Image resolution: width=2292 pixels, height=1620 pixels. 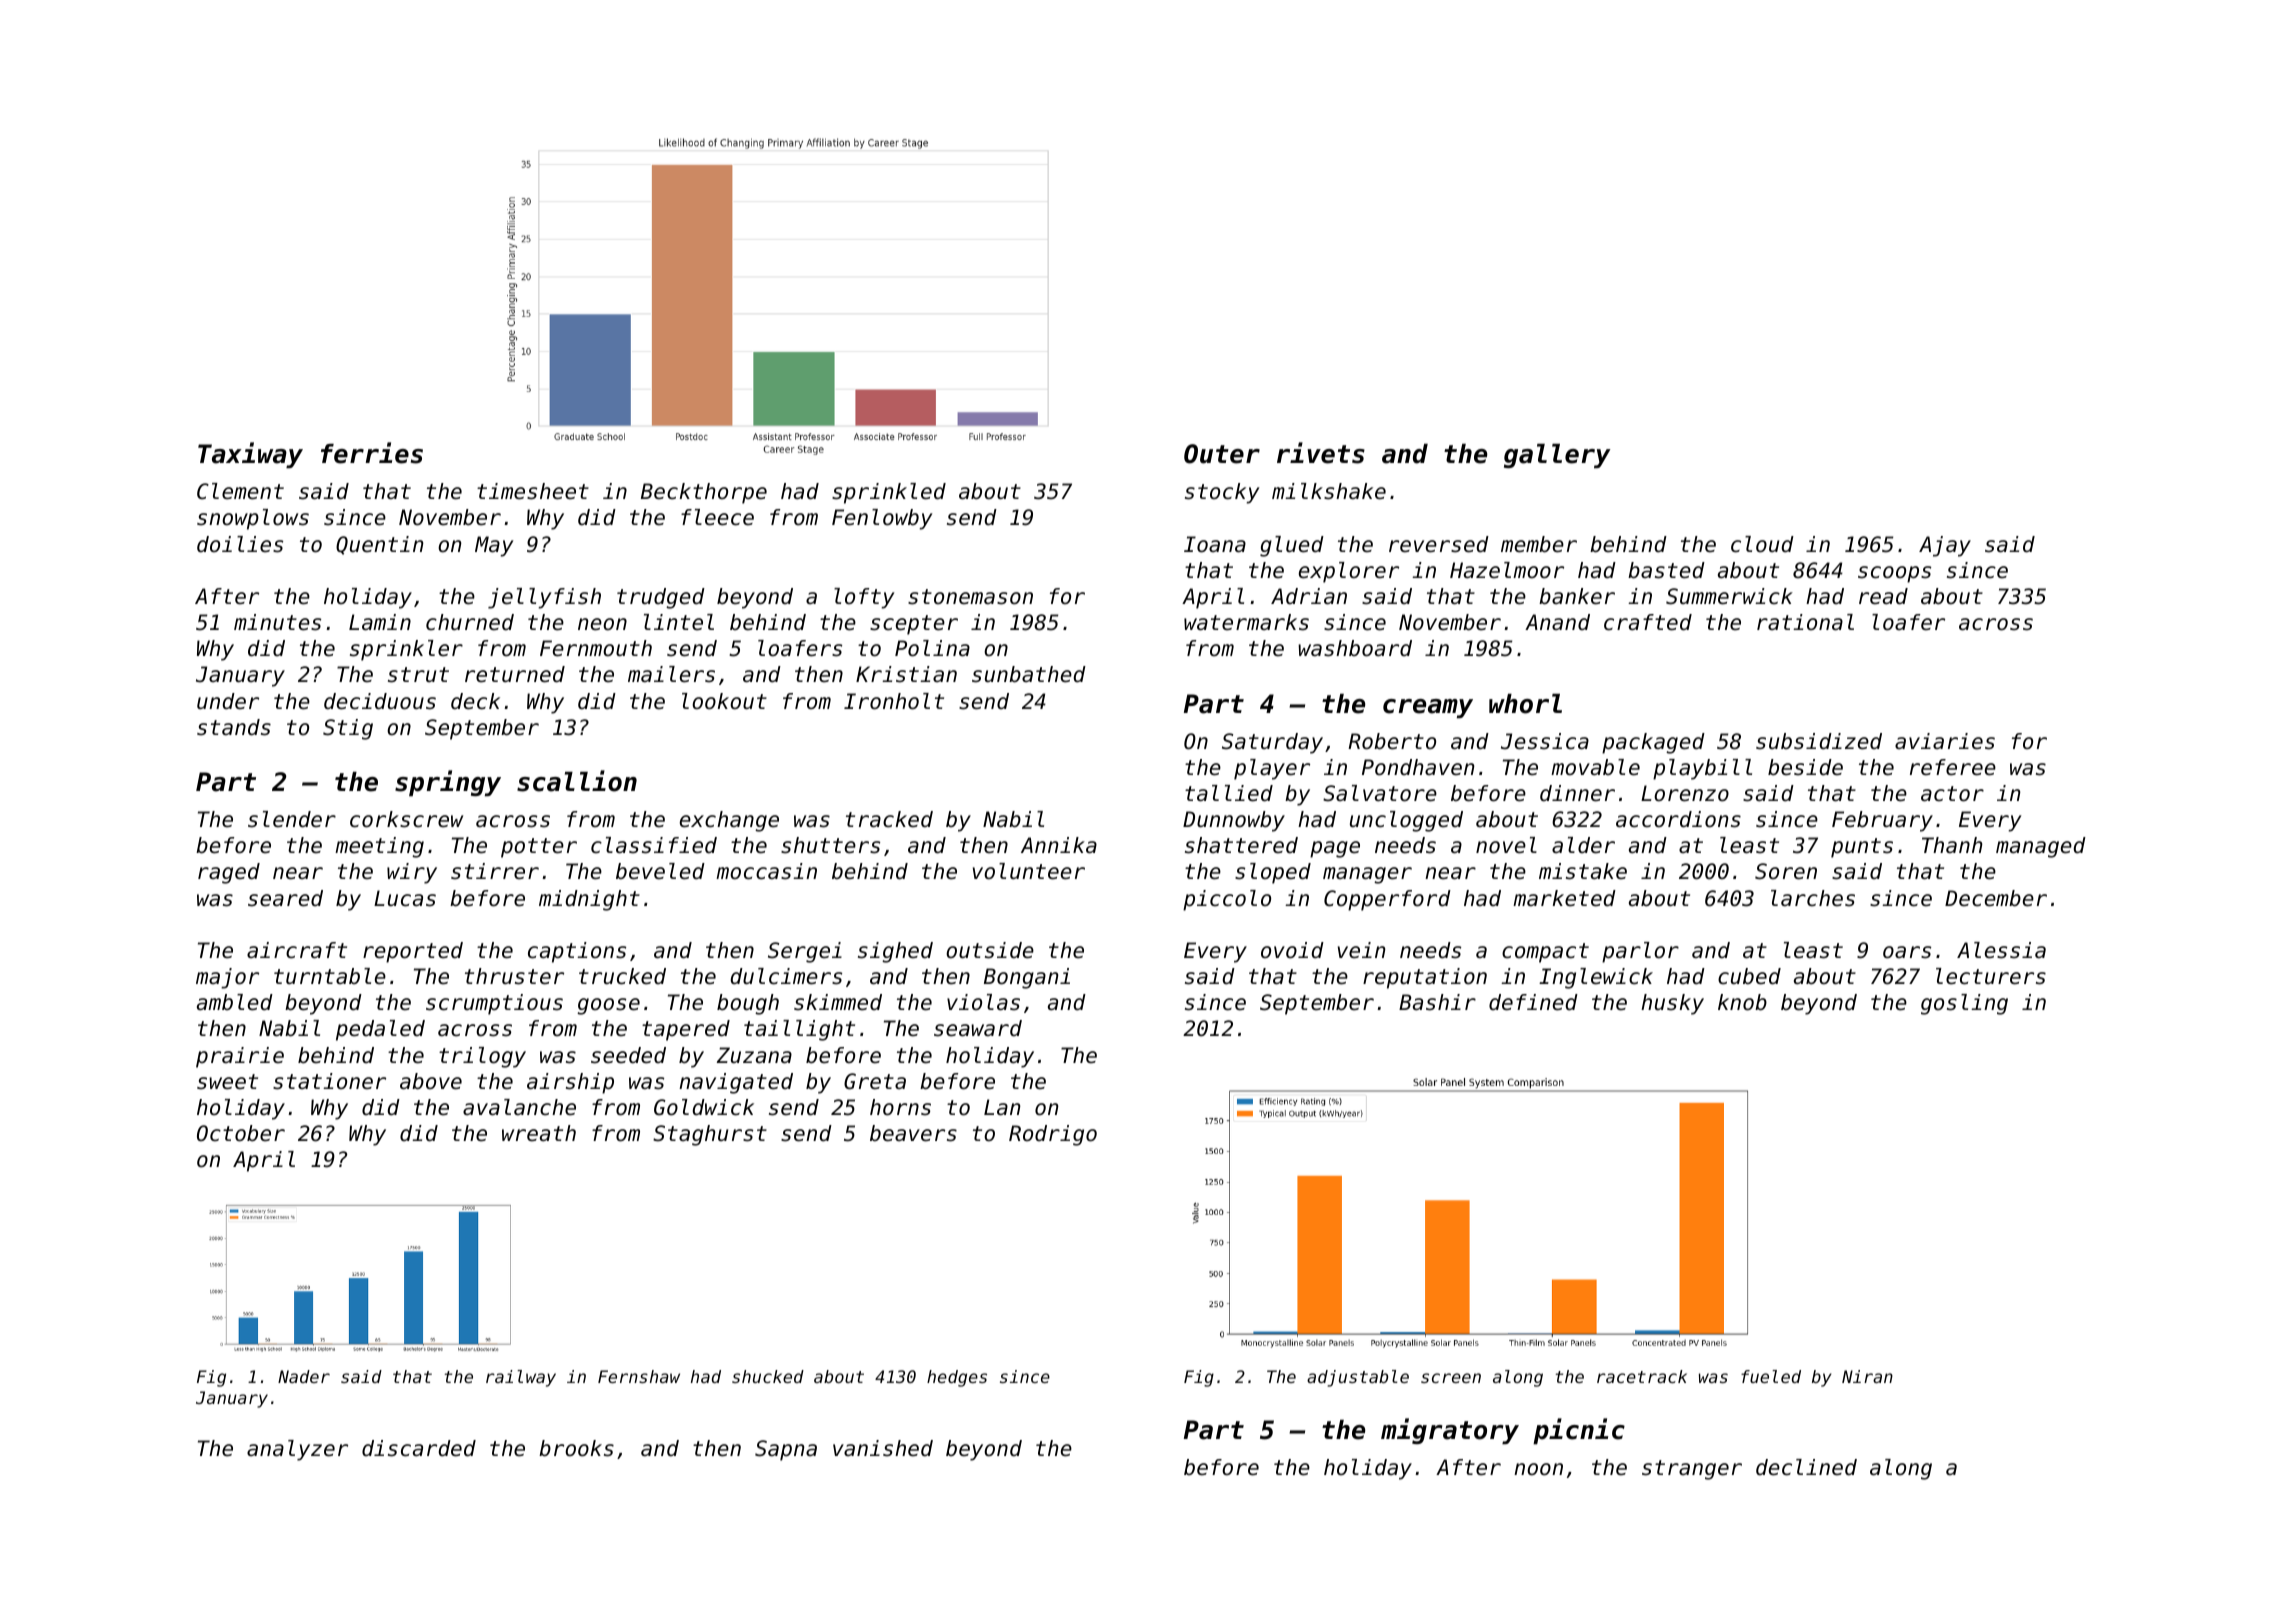 I want to click on Ajay, so click(x=1945, y=546).
